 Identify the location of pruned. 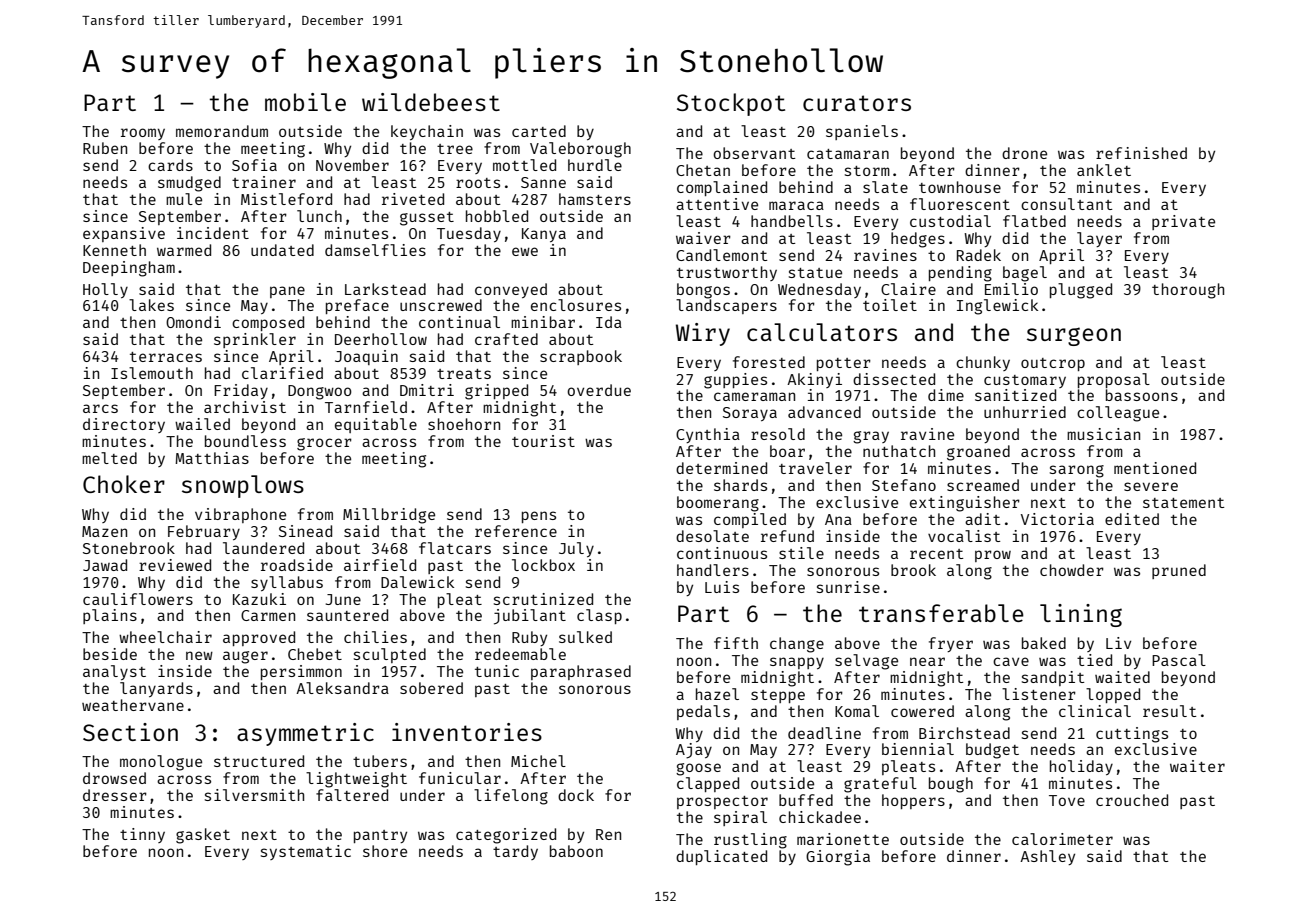
(1179, 571).
